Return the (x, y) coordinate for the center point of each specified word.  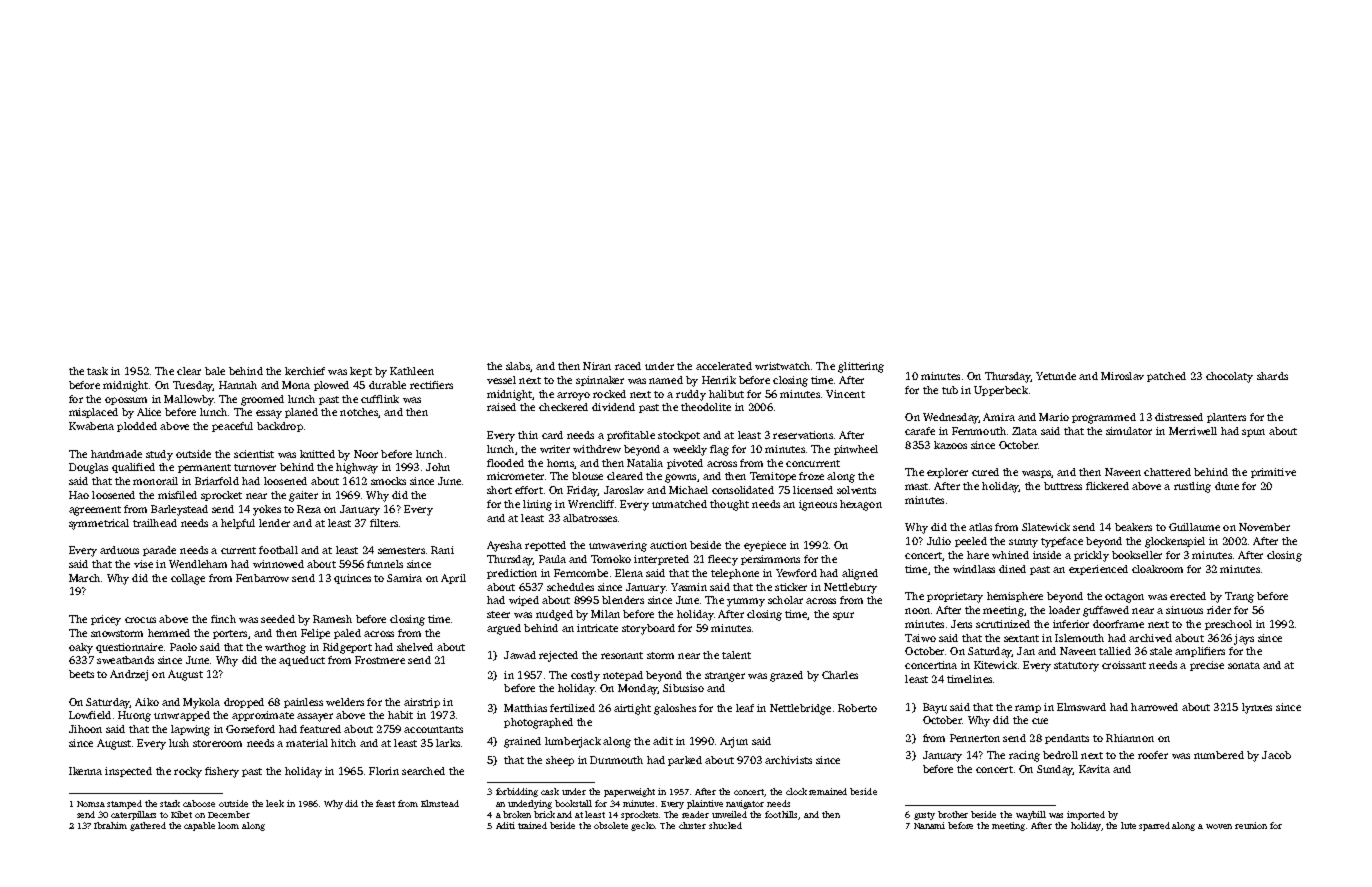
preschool (1228, 625)
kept (361, 372)
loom (228, 825)
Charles (840, 675)
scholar (785, 600)
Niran (597, 366)
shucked (725, 825)
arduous (119, 550)
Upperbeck (1001, 391)
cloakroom (1157, 569)
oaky (81, 648)
